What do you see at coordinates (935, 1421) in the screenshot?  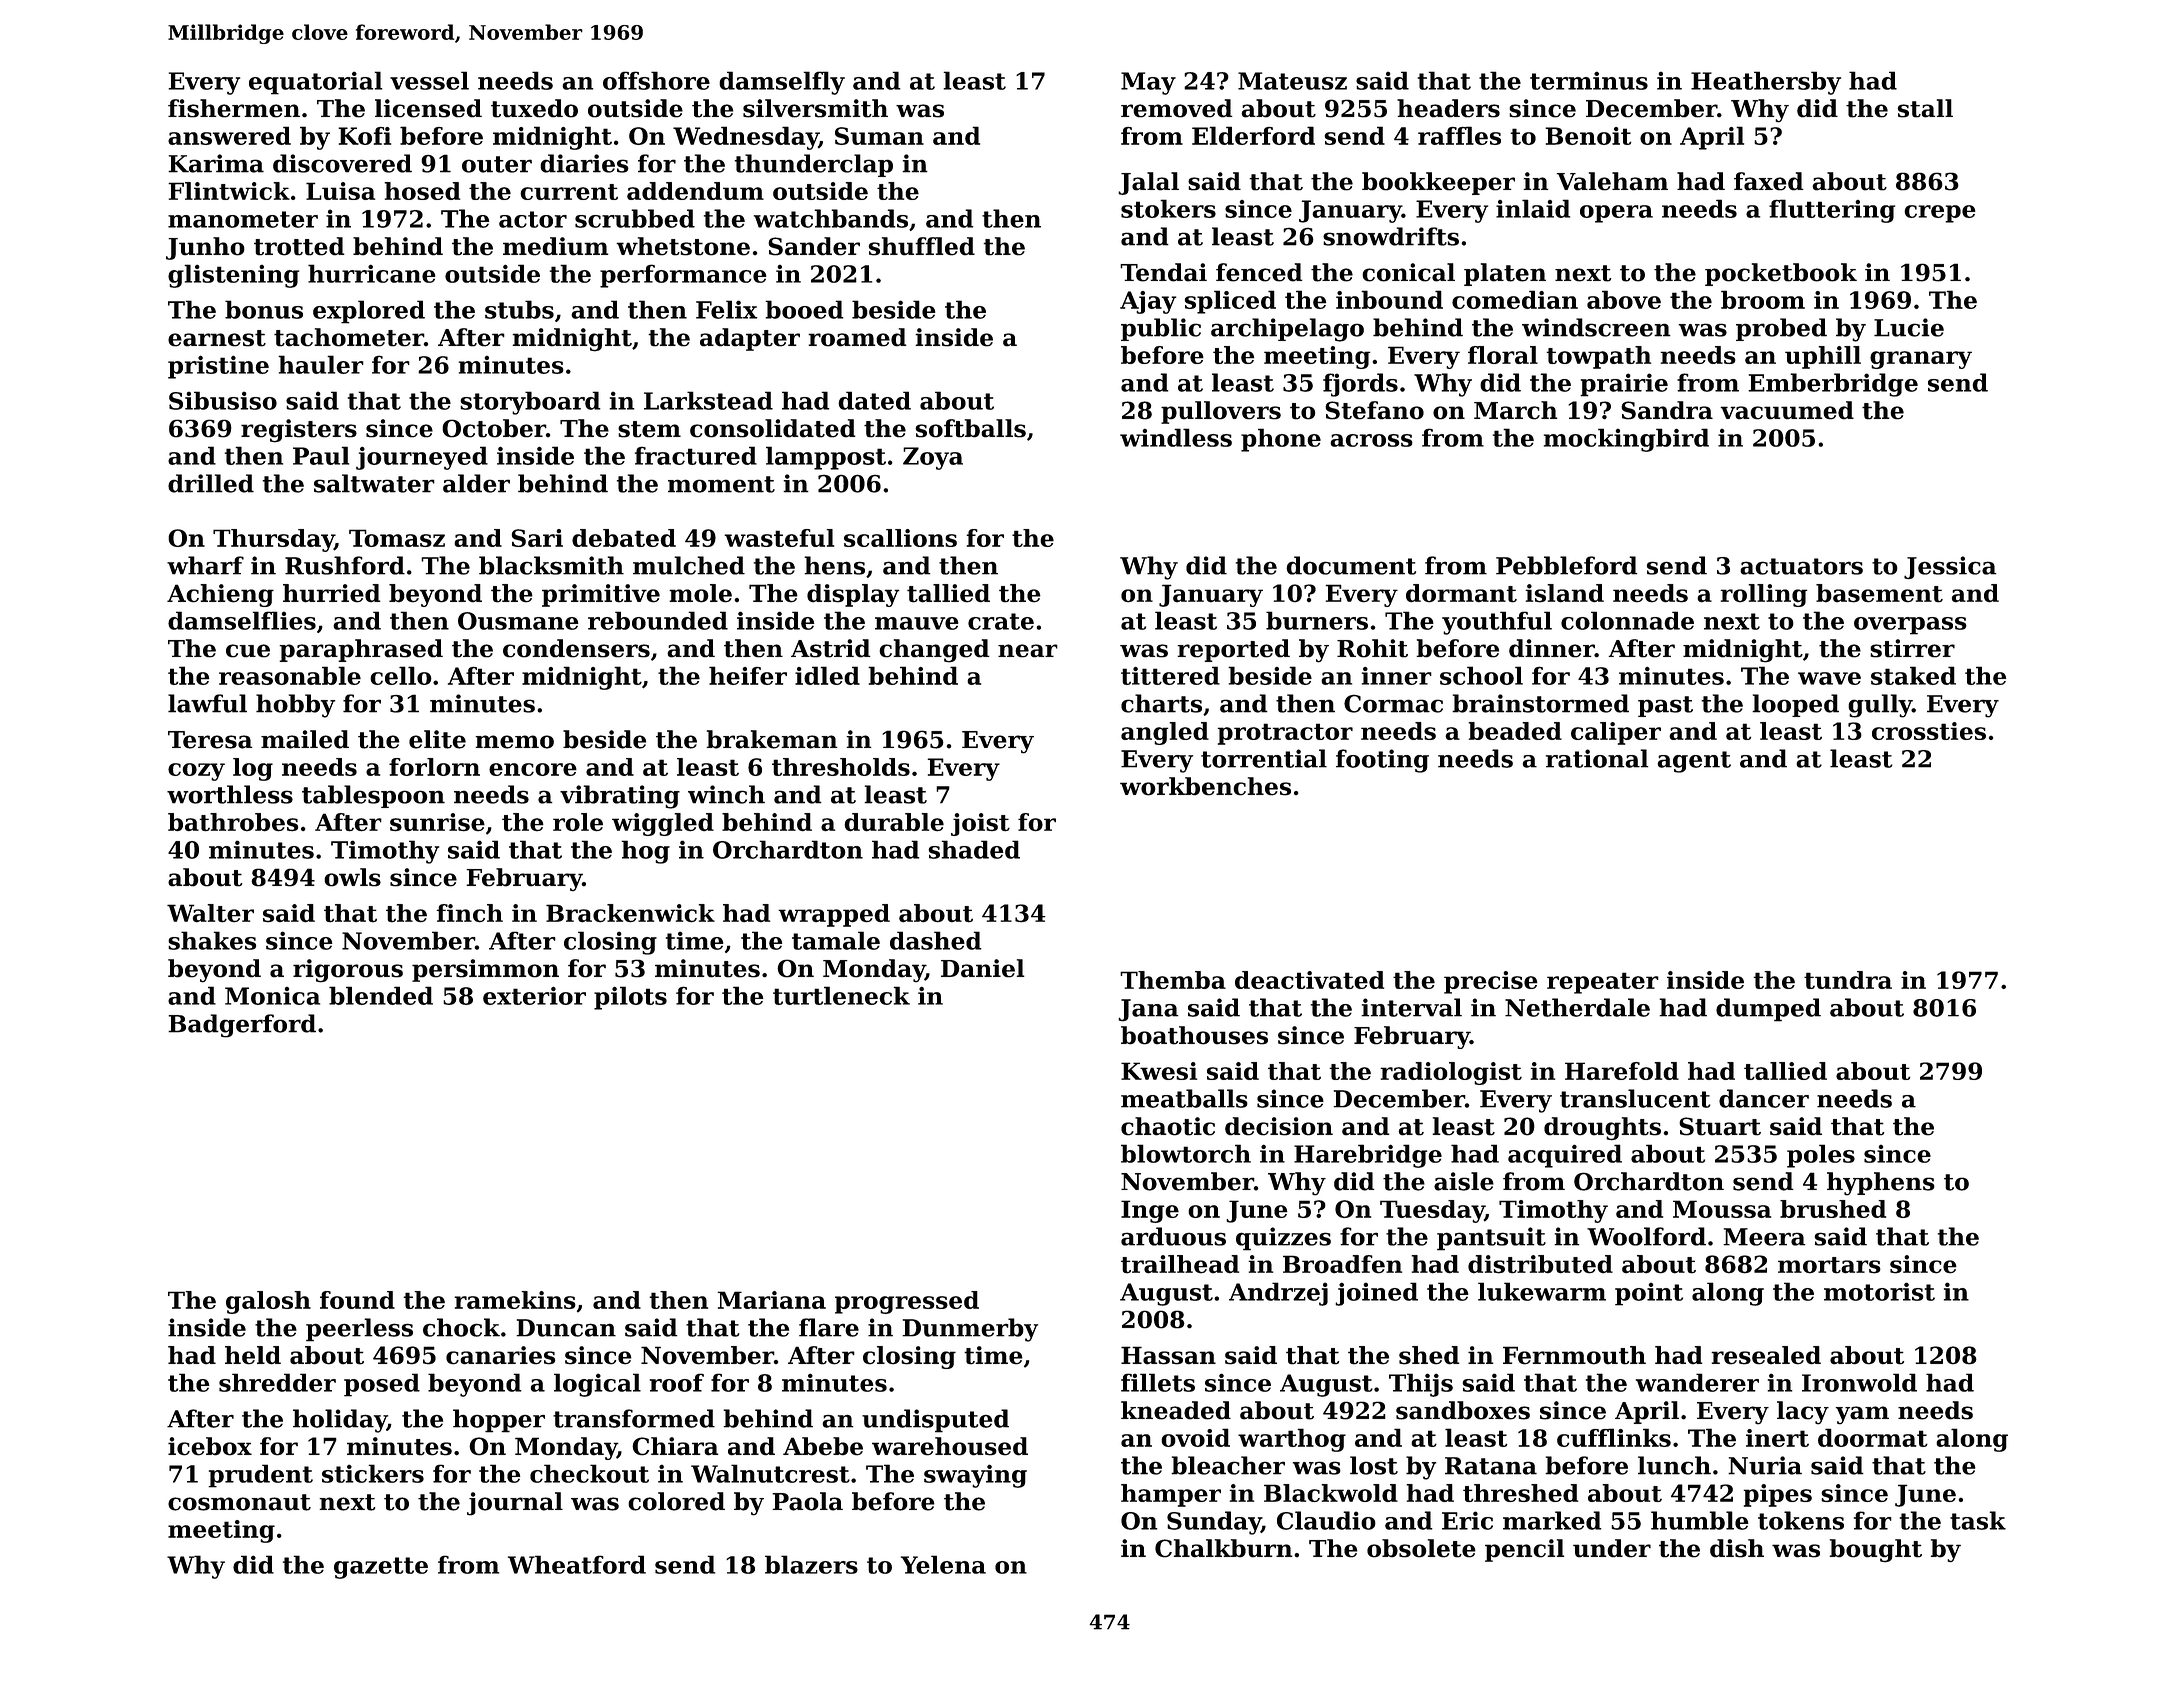 I see `undisputed` at bounding box center [935, 1421].
